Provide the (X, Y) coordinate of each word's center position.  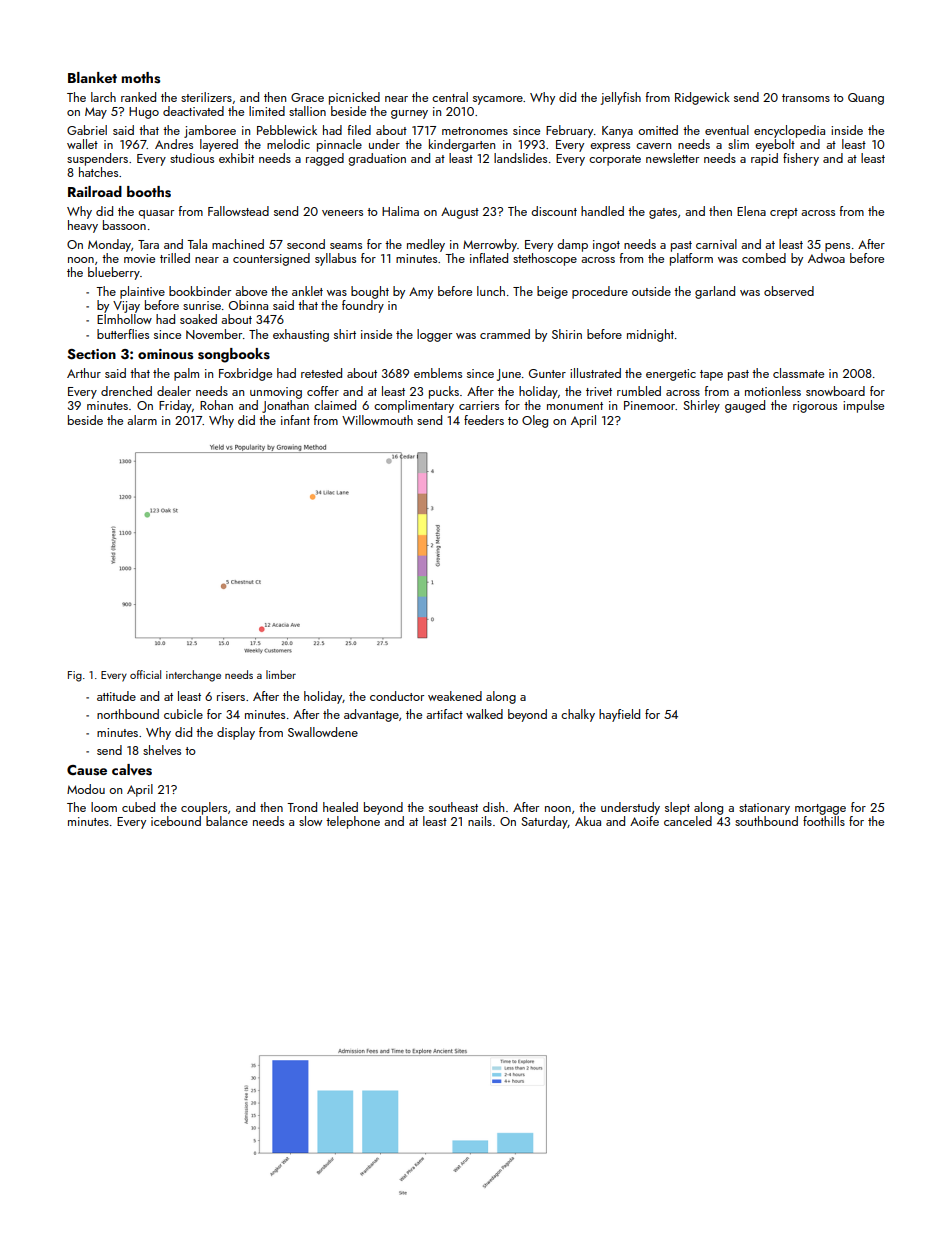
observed (789, 291)
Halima (400, 211)
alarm (142, 420)
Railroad (95, 191)
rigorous (815, 407)
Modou (86, 789)
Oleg (535, 421)
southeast (453, 807)
